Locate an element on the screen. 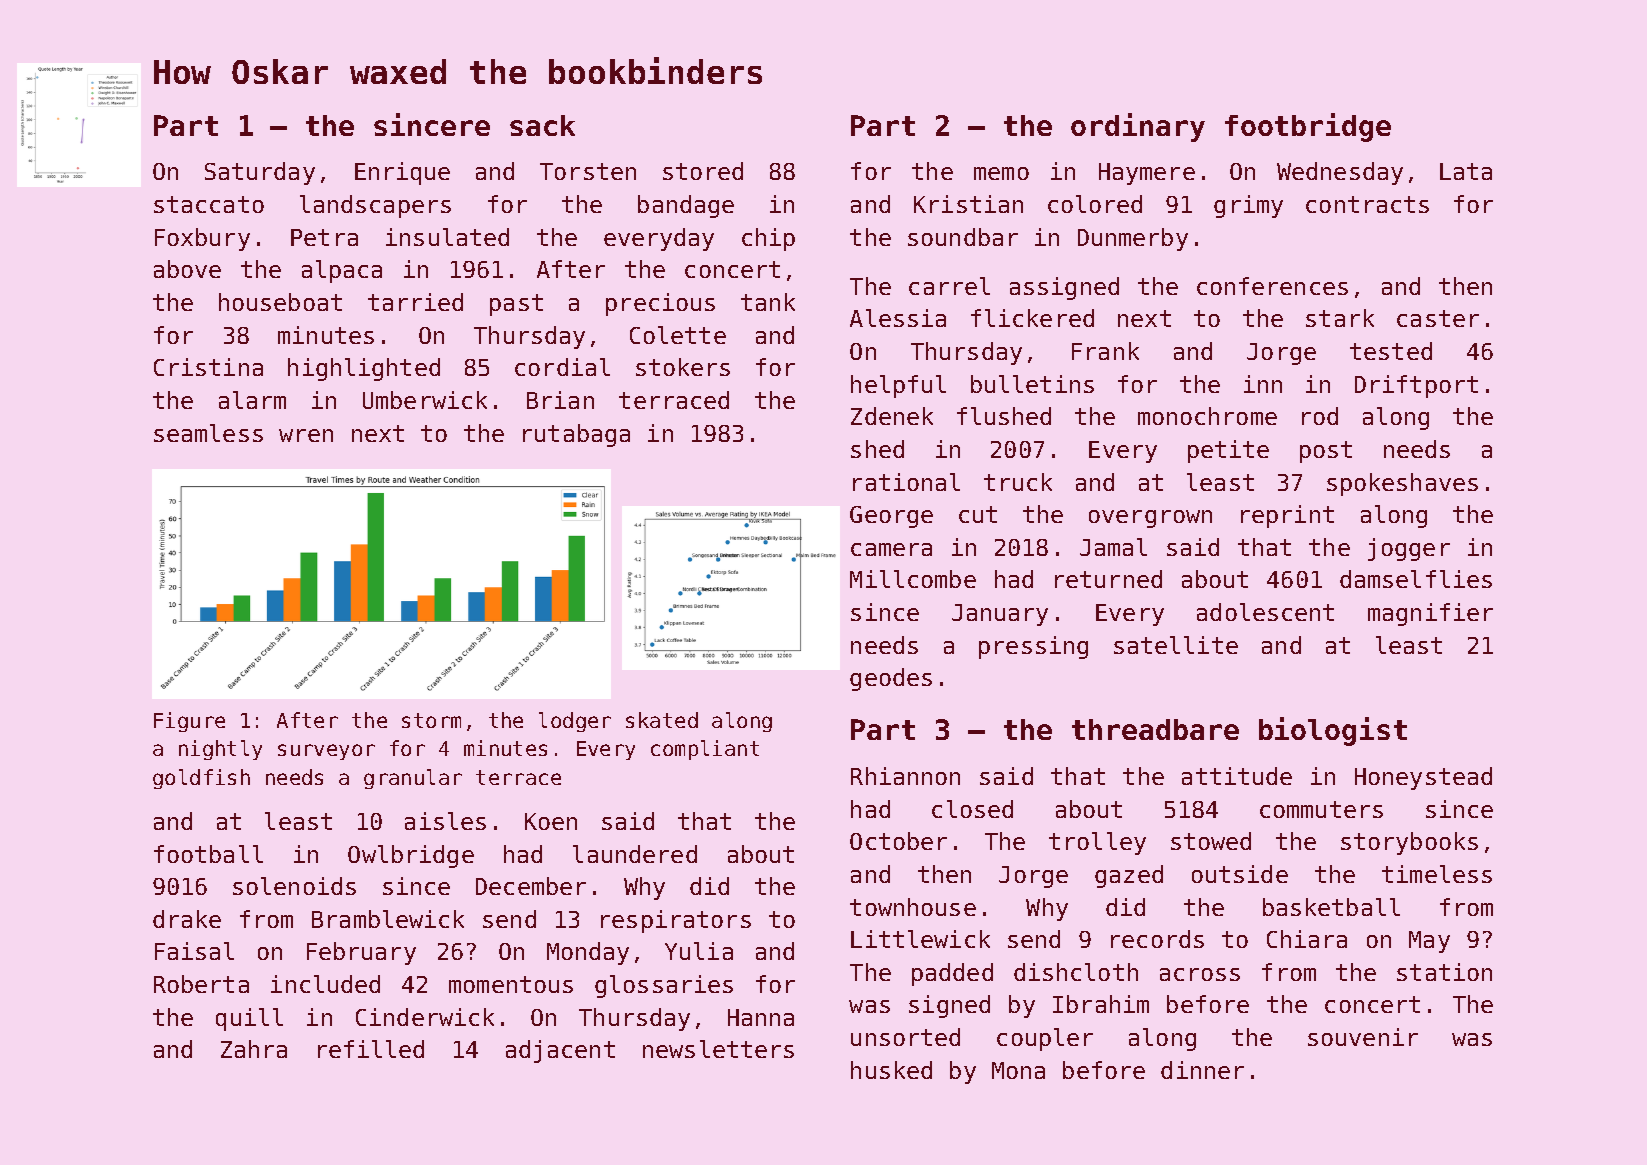 The image size is (1647, 1165). contracts is located at coordinates (1367, 204).
